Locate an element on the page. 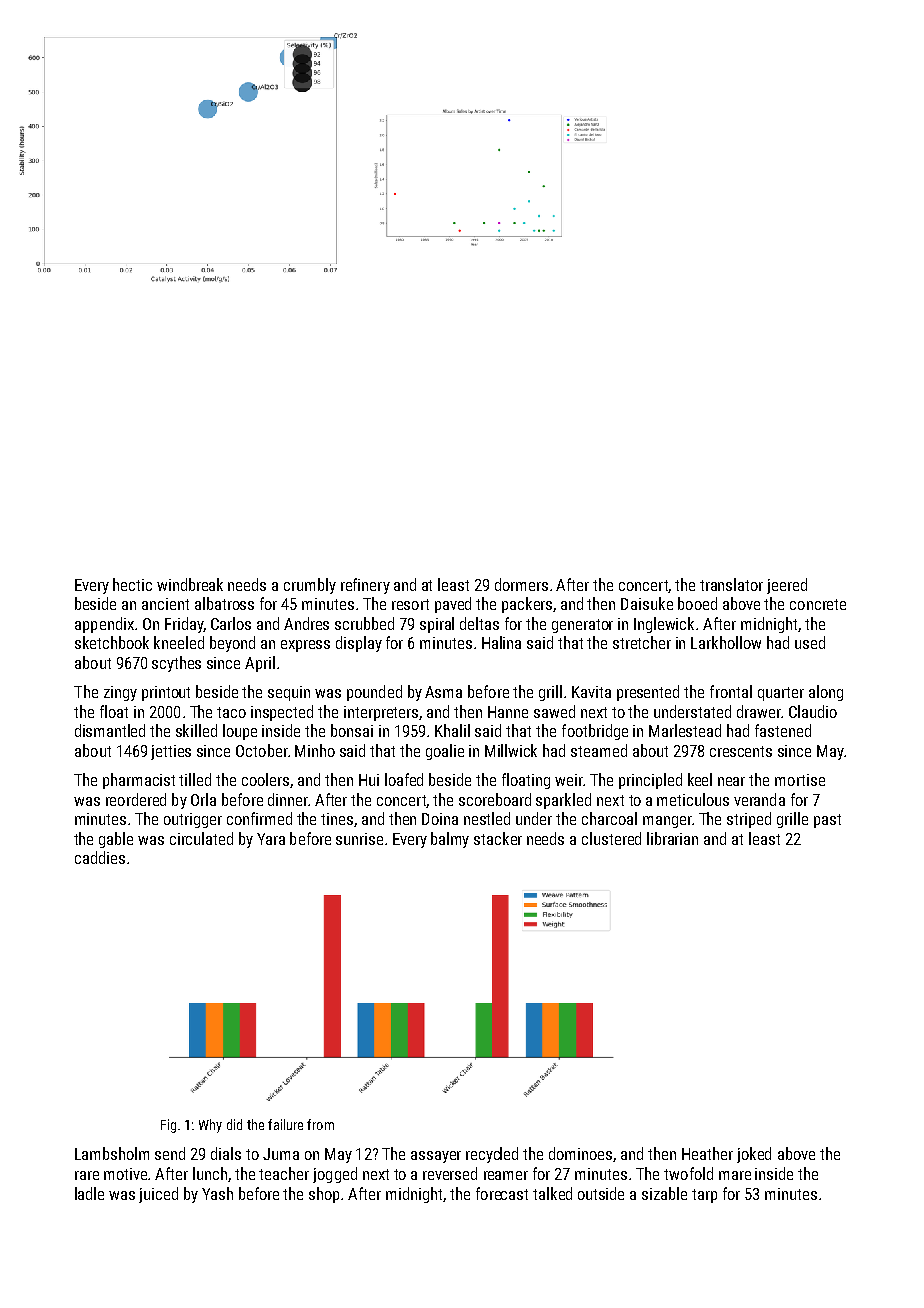 This document has height=1308, width=924. tarp is located at coordinates (704, 1196).
